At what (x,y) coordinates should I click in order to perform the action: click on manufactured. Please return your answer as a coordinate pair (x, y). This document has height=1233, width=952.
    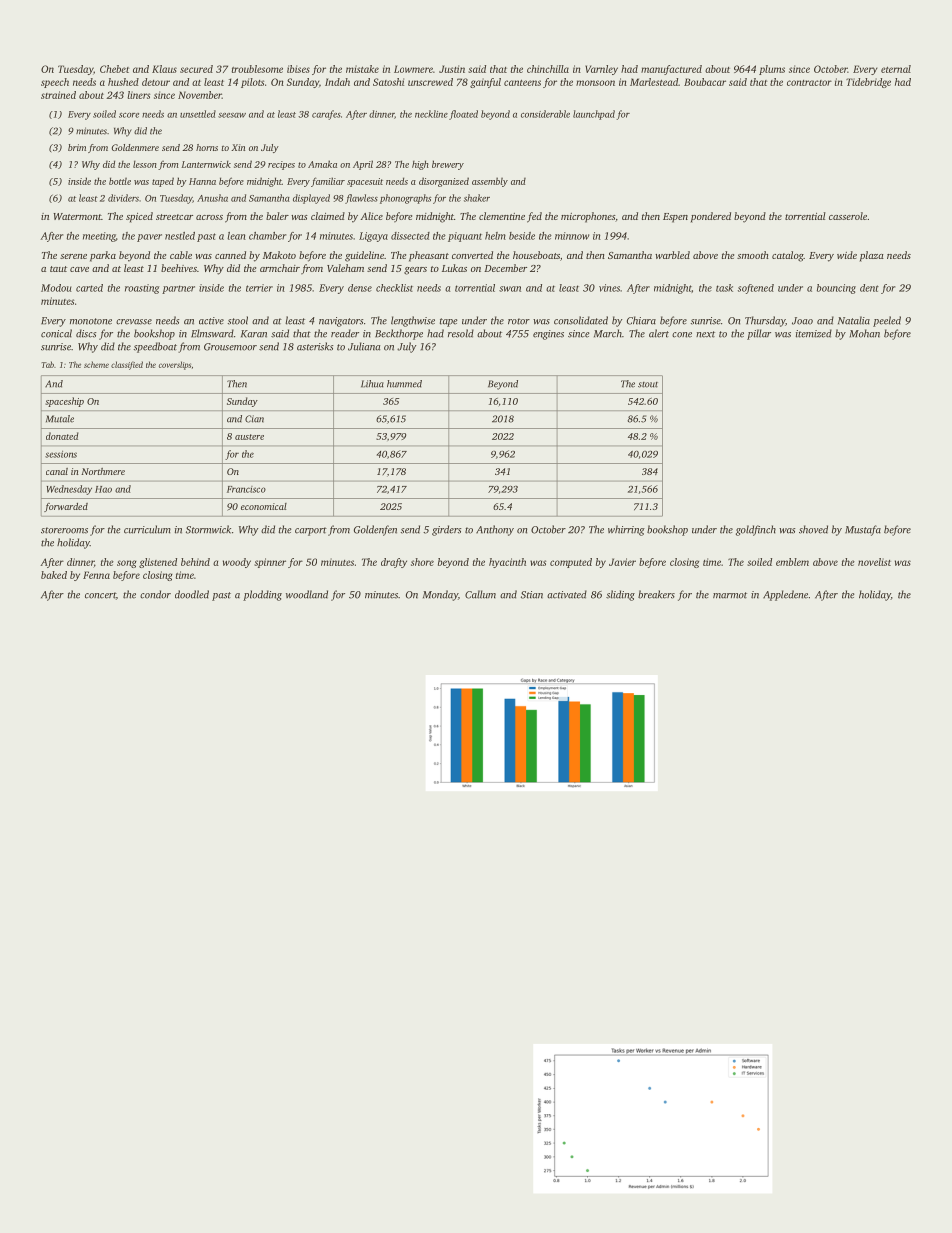
    Looking at the image, I should click on (671, 70).
